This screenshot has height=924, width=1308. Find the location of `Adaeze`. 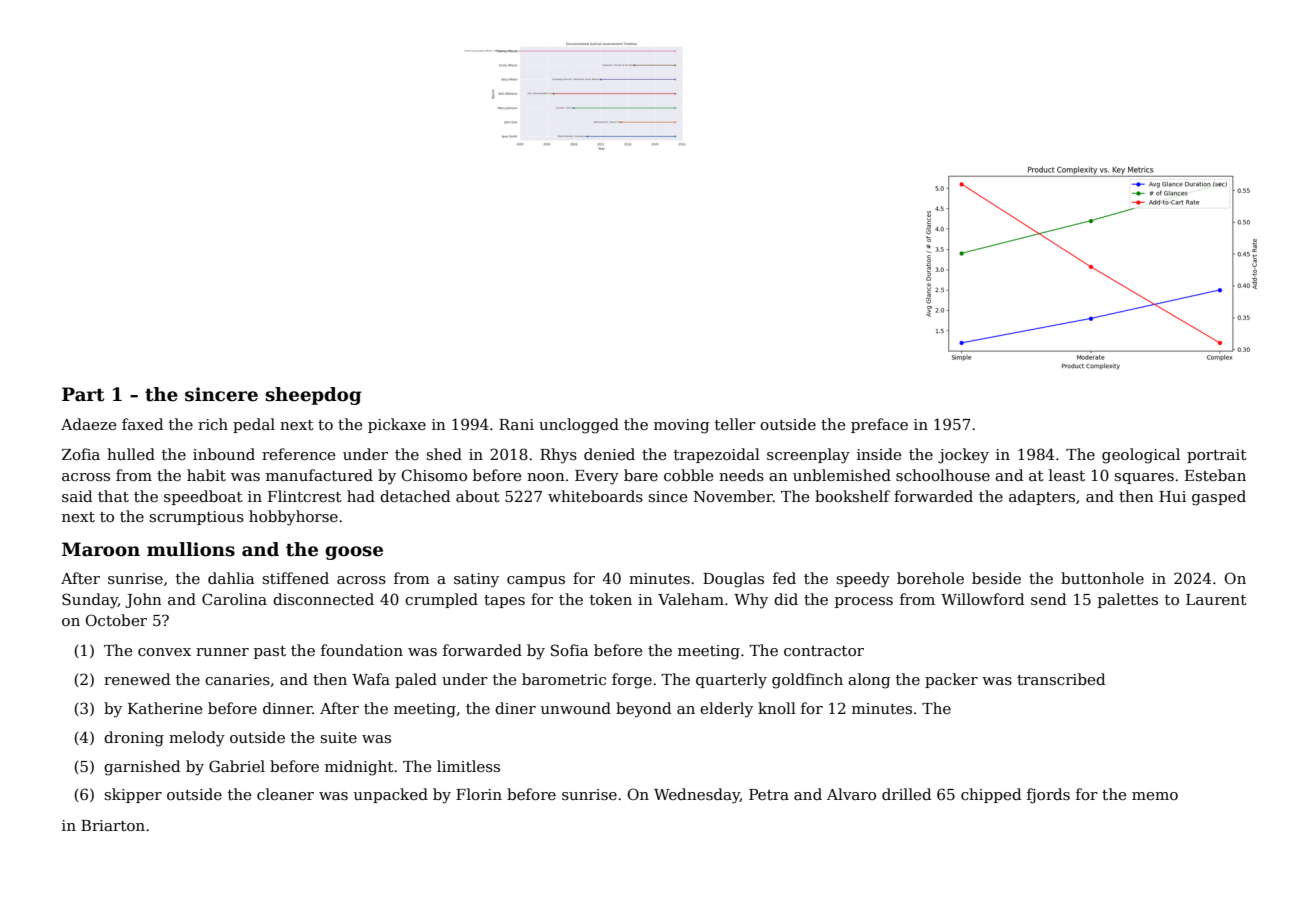

Adaeze is located at coordinates (88, 424).
